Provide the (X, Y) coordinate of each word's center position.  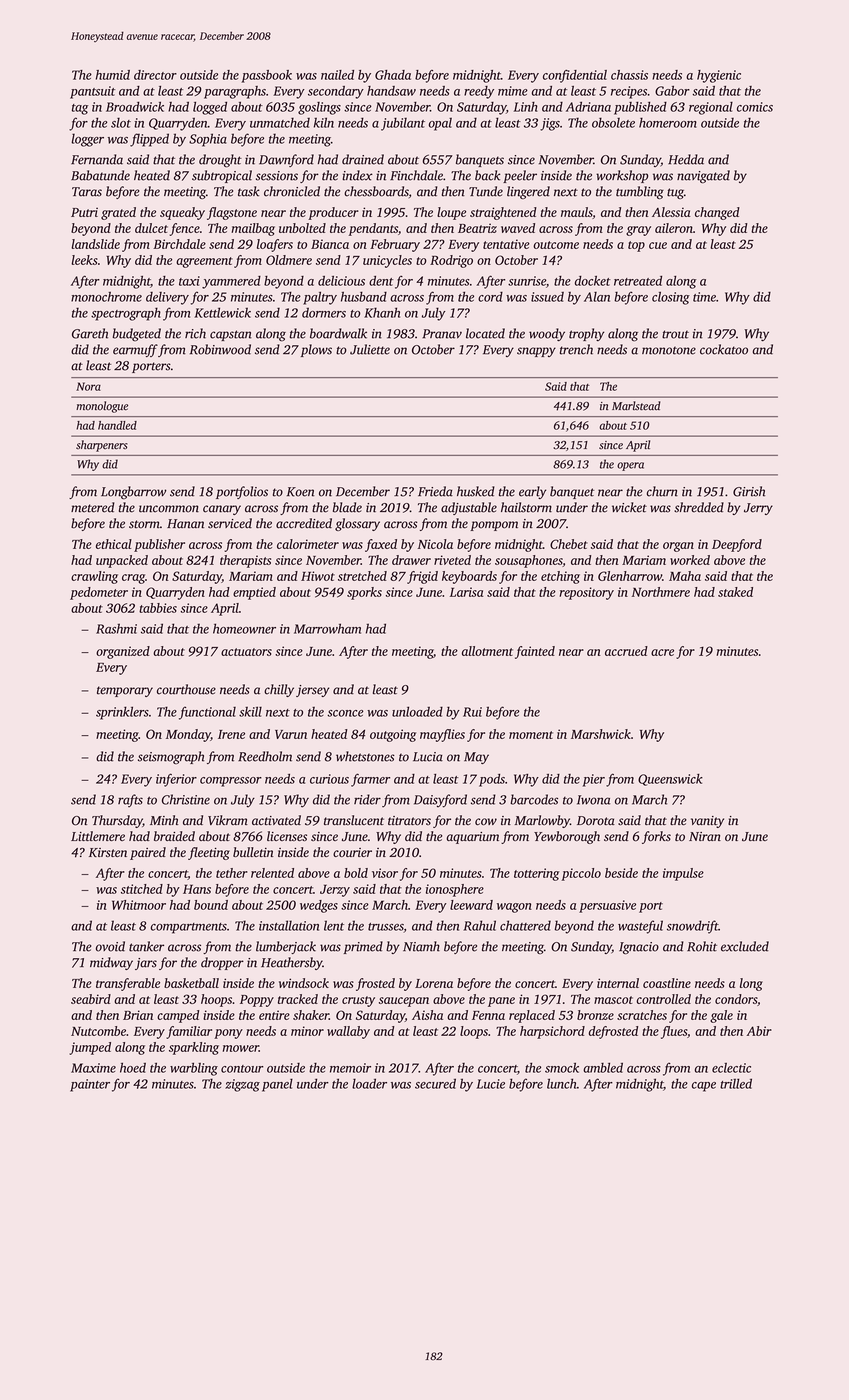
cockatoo (724, 349)
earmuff (135, 350)
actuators (246, 652)
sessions (277, 176)
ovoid (110, 946)
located (485, 333)
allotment (487, 651)
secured (435, 1083)
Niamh (421, 946)
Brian (138, 1015)
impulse (683, 874)
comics (755, 107)
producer (333, 213)
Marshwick (601, 734)
